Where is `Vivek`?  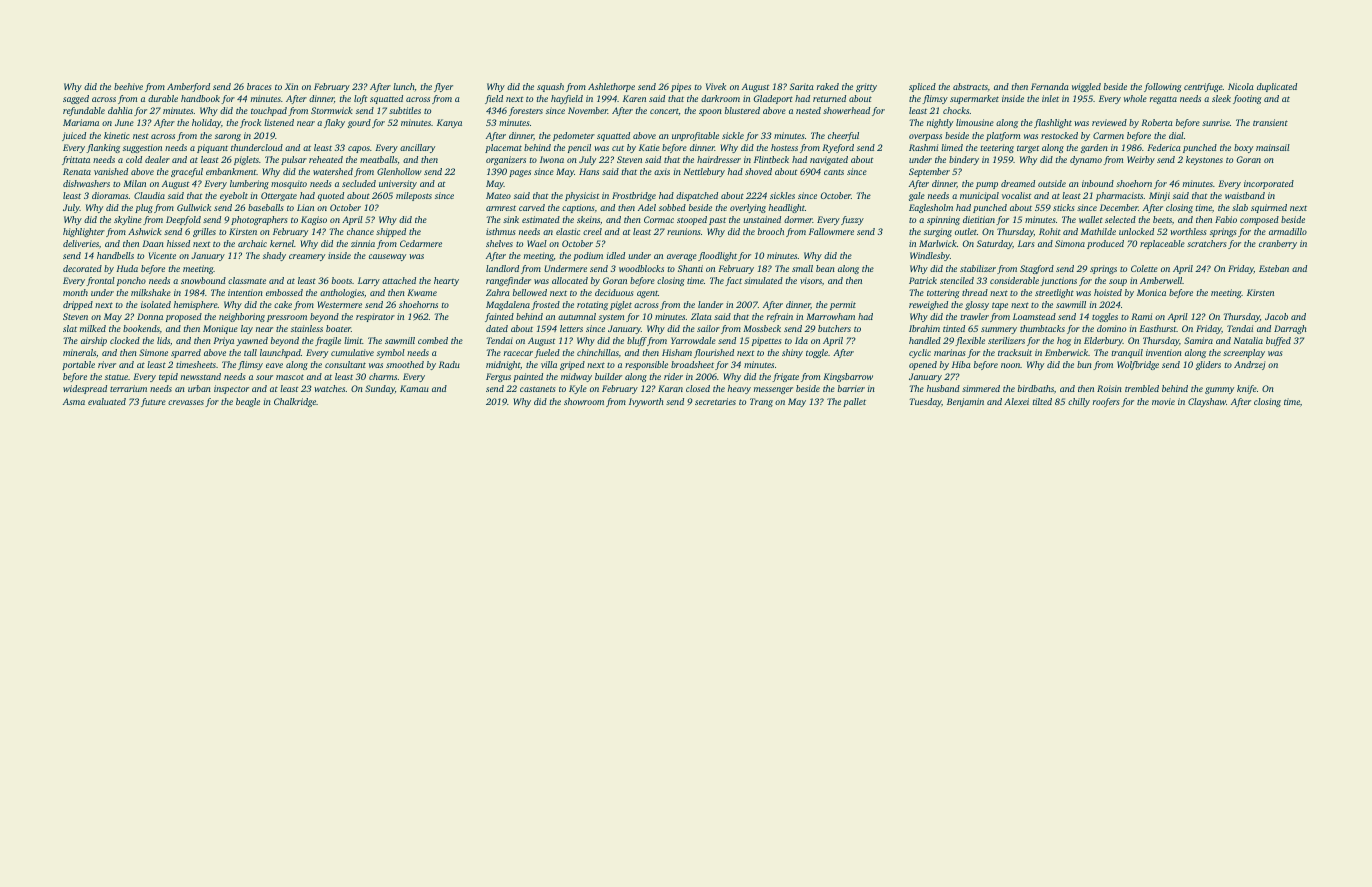 Vivek is located at coordinates (716, 86).
